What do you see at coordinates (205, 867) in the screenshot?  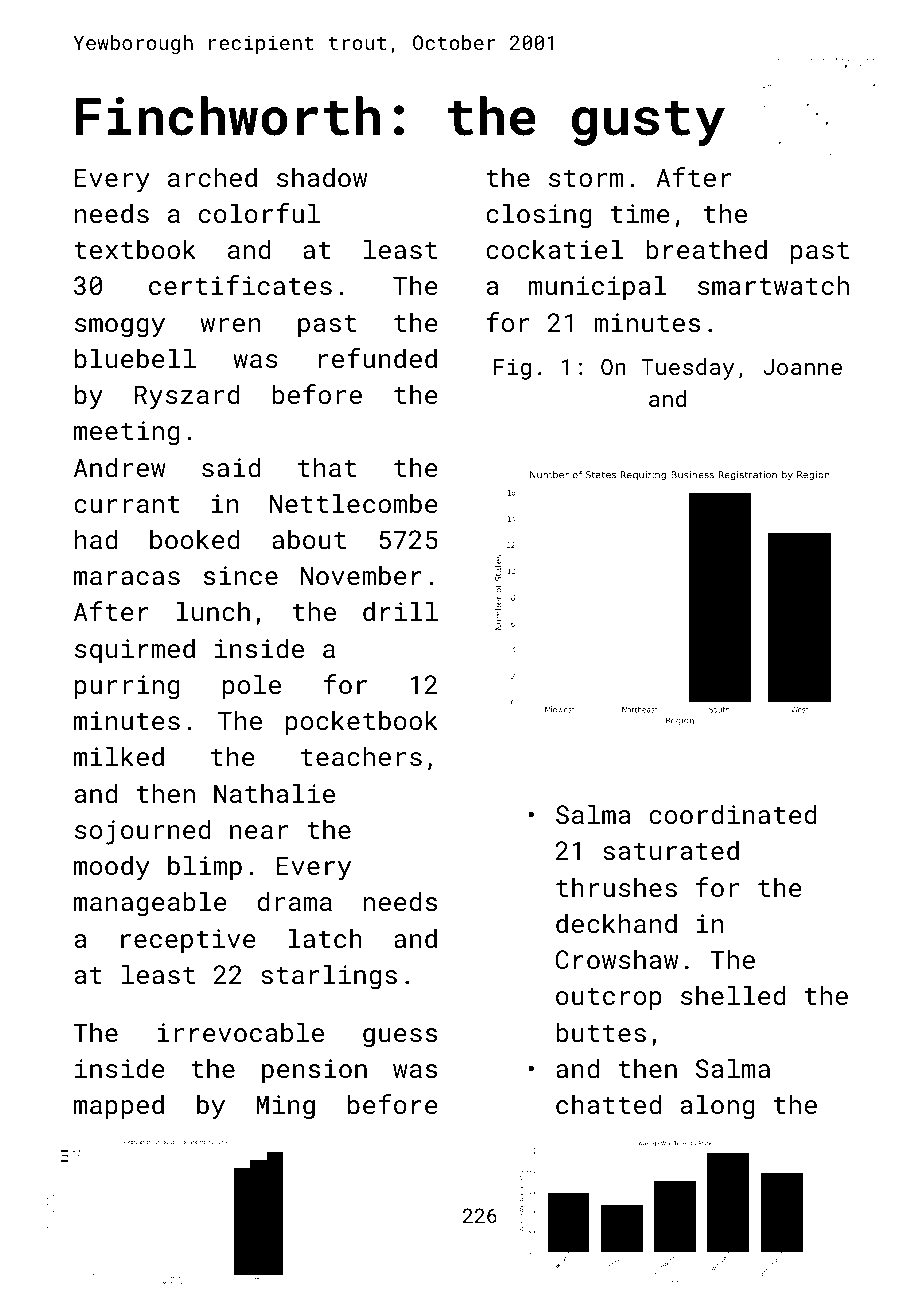 I see `blimp` at bounding box center [205, 867].
